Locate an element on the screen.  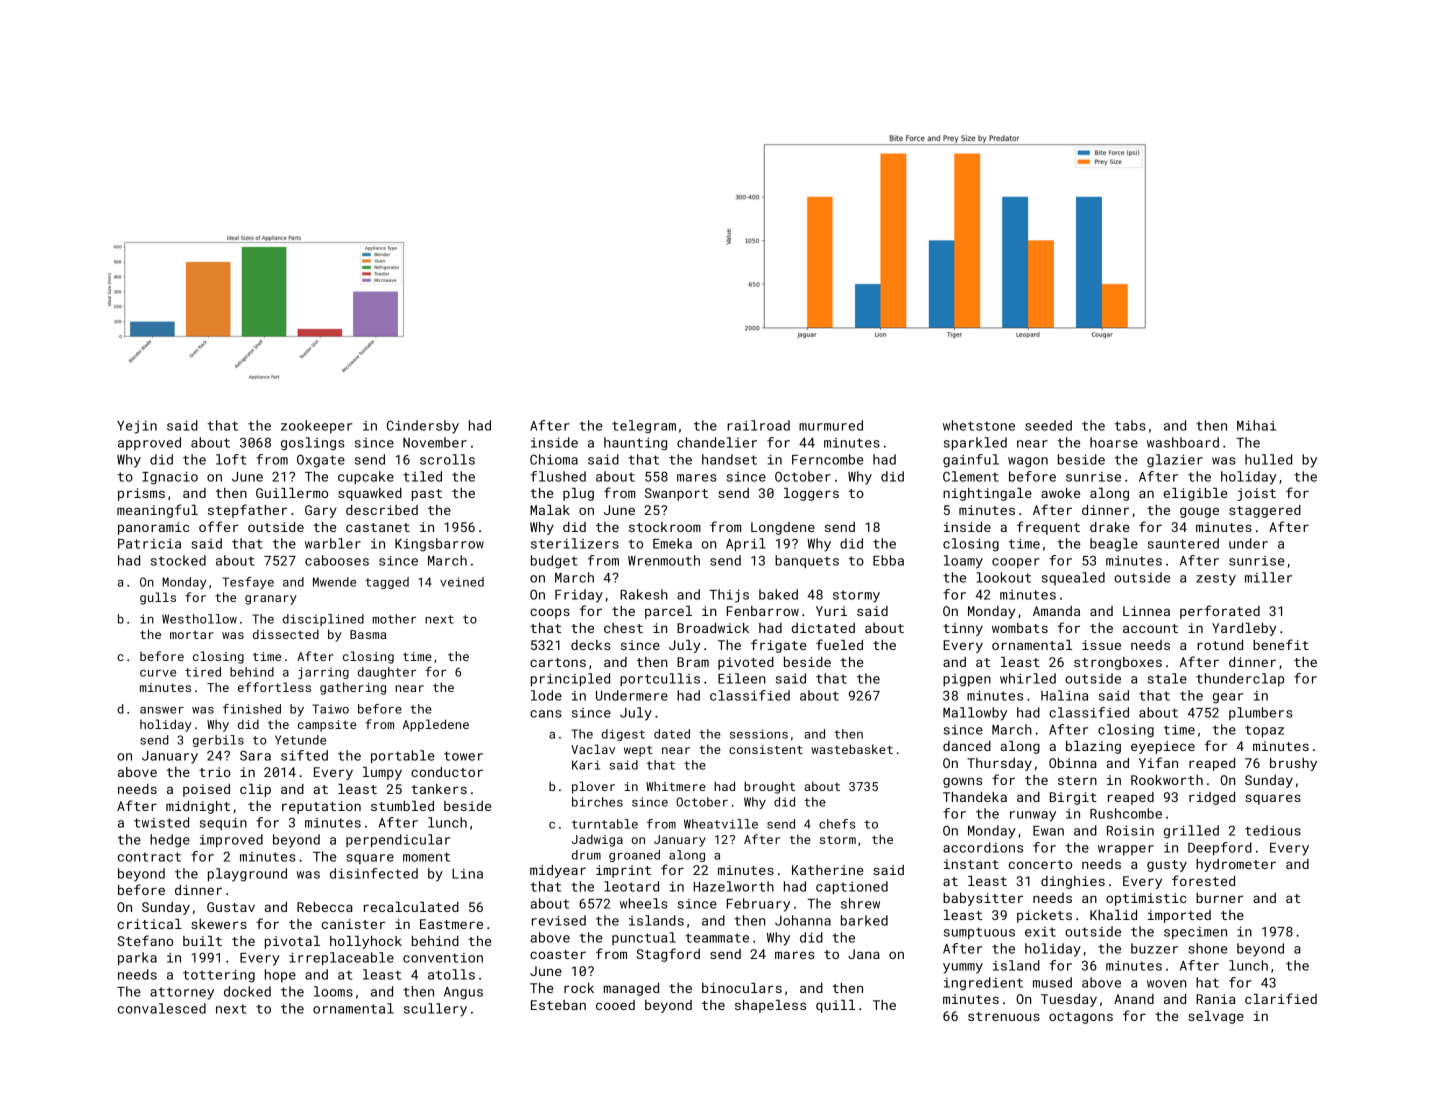
washboard is located at coordinates (1183, 442).
